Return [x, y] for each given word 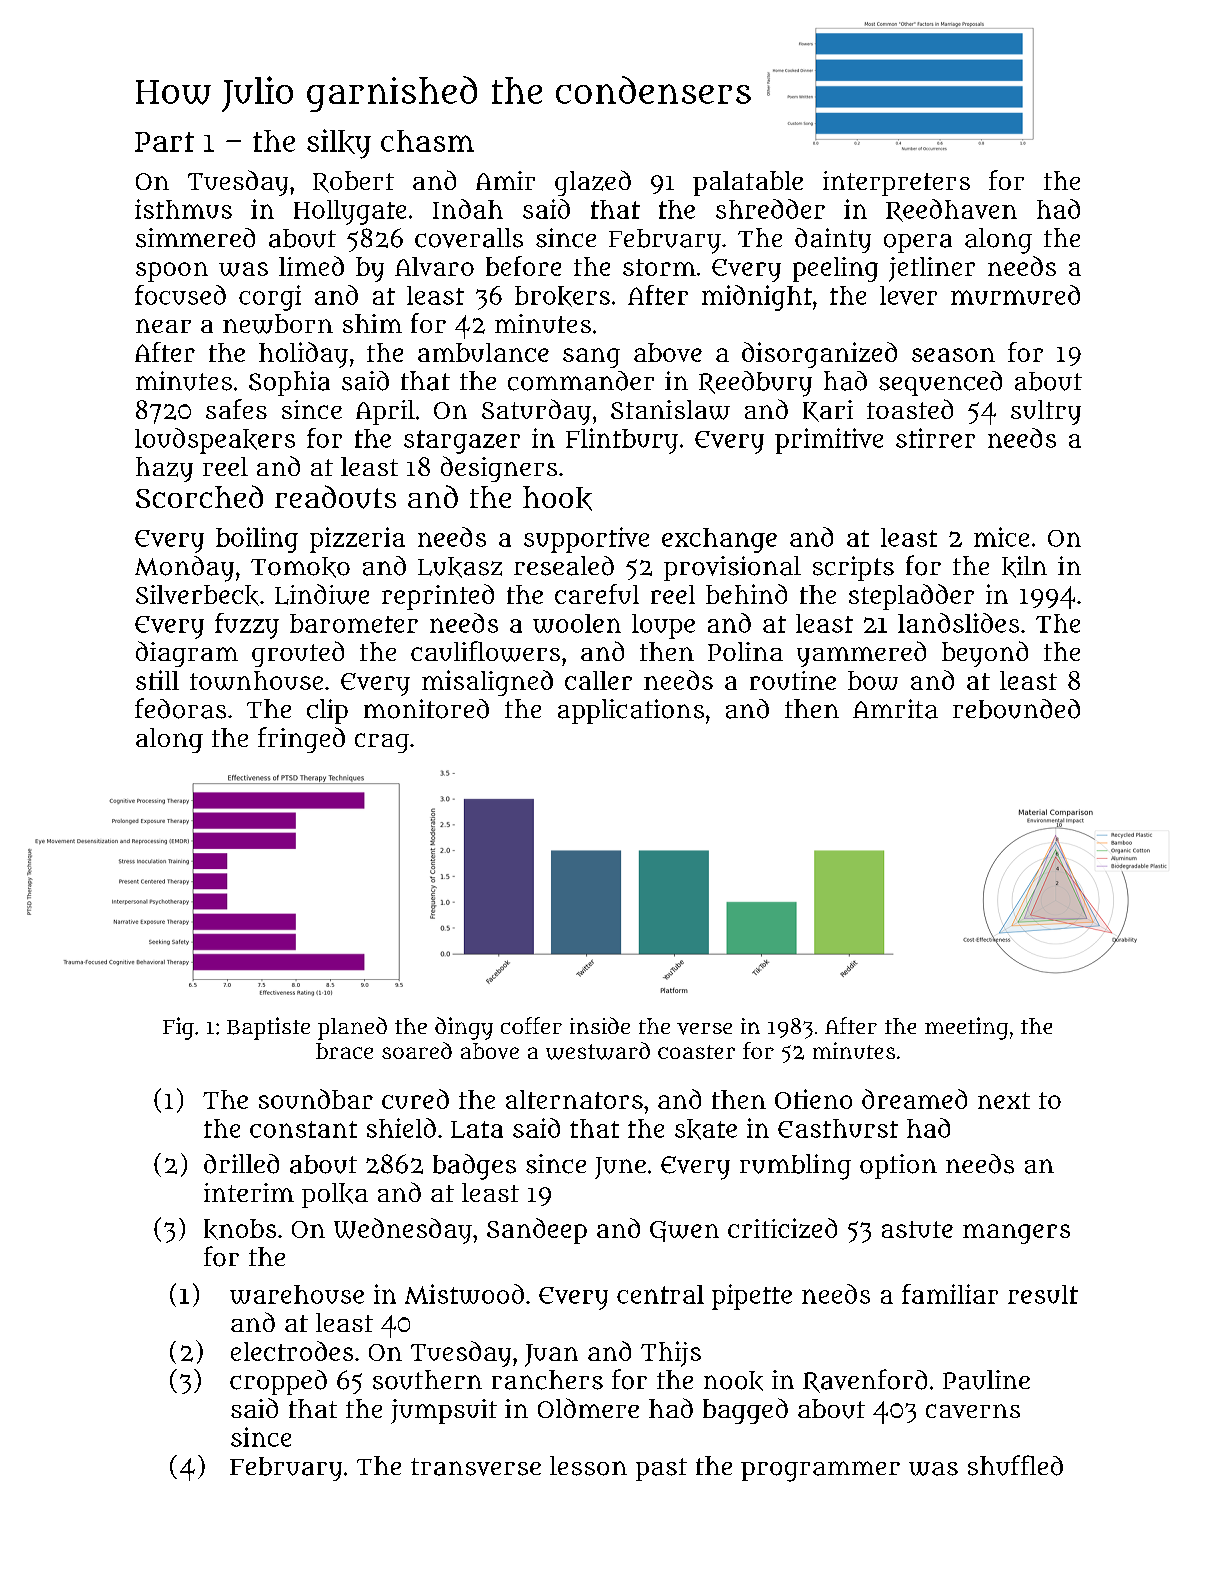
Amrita [895, 709]
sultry [1046, 412]
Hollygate [350, 212]
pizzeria [357, 540]
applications [631, 711]
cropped [278, 1382]
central [660, 1294]
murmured [1015, 295]
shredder [770, 209]
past [661, 1469]
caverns [973, 1411]
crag [382, 743]
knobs [240, 1229]
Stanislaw [670, 410]
